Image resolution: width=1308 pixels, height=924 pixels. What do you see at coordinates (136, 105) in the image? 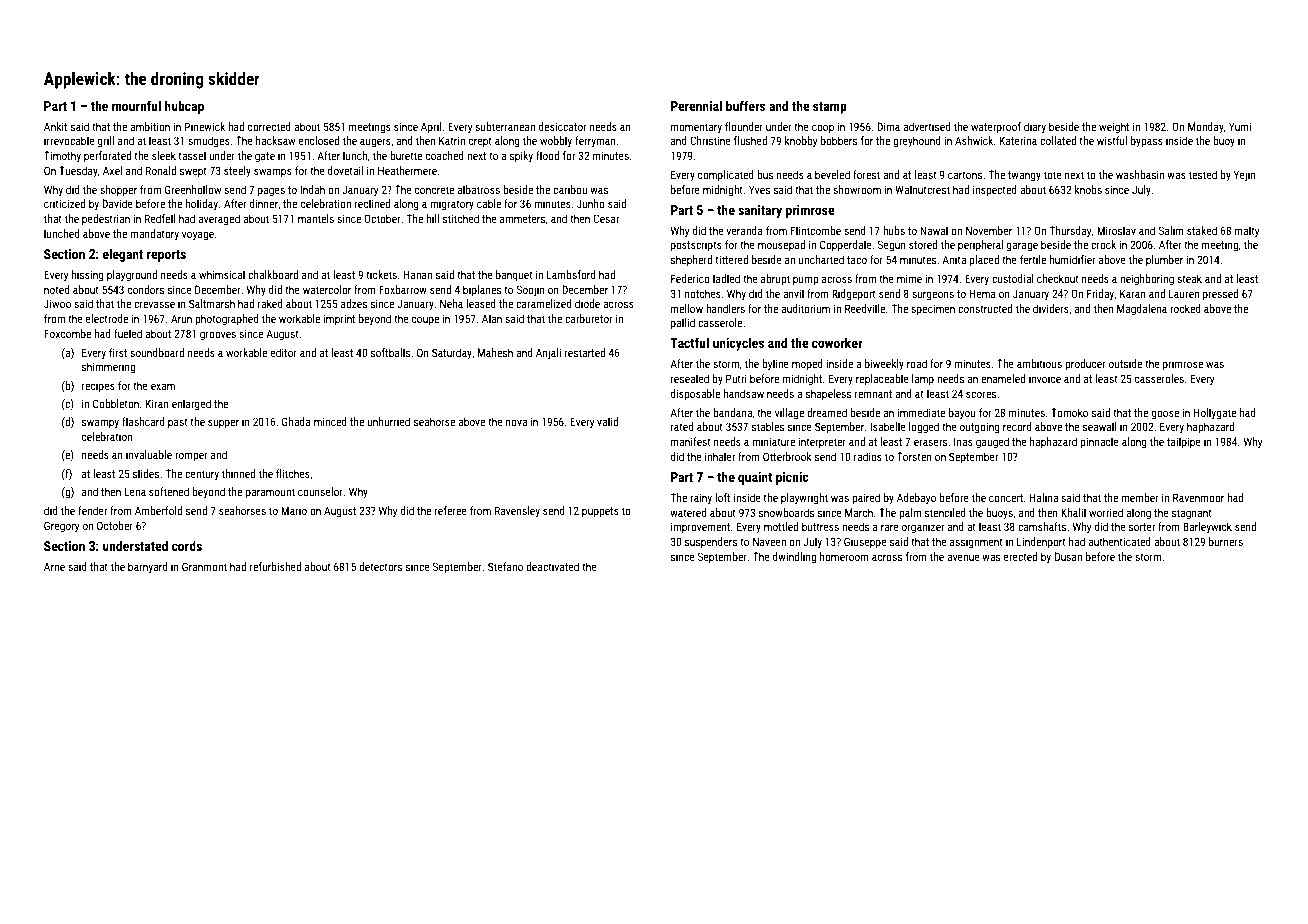
I see `mournful` at bounding box center [136, 105].
